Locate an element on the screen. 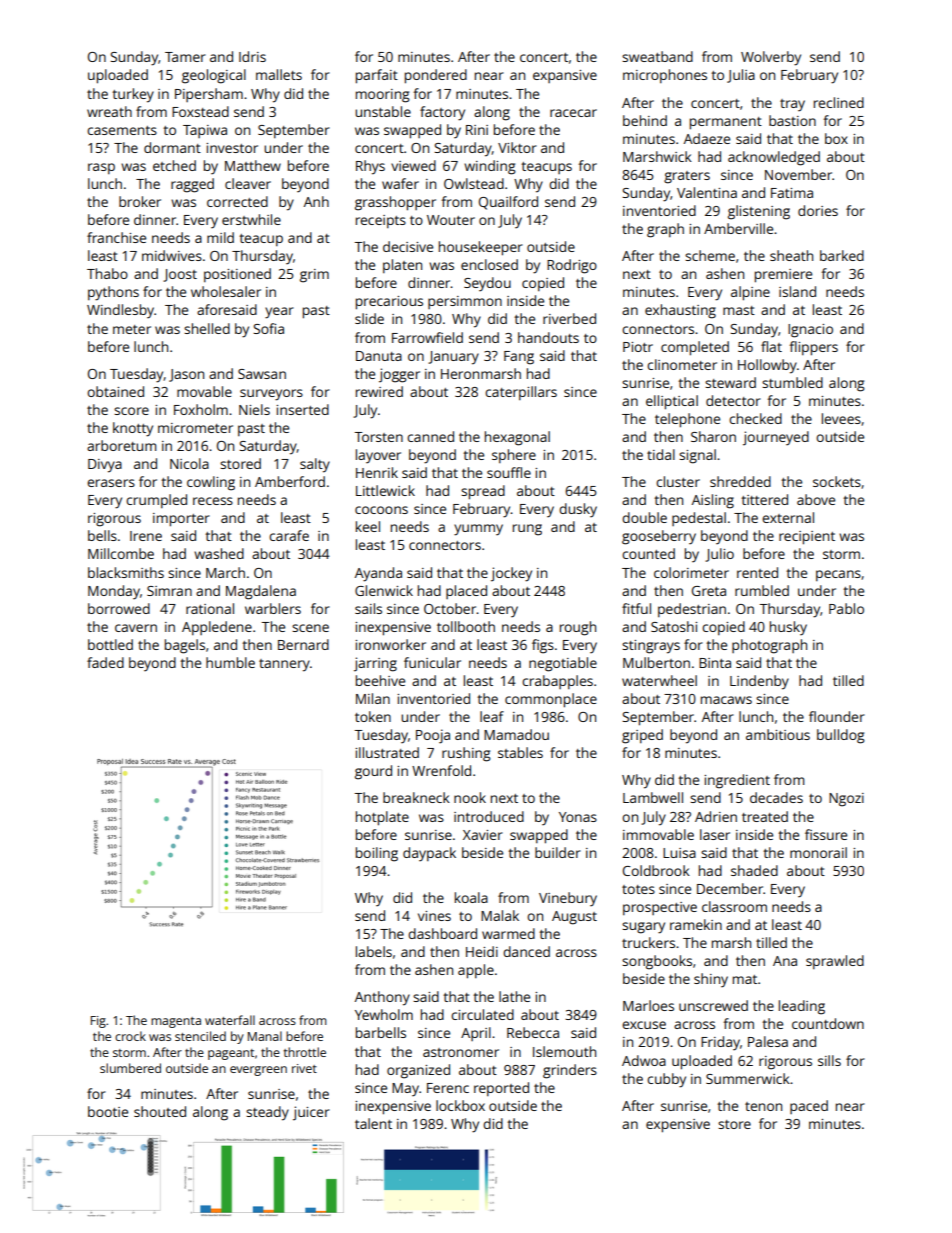  dormant is located at coordinates (172, 147).
